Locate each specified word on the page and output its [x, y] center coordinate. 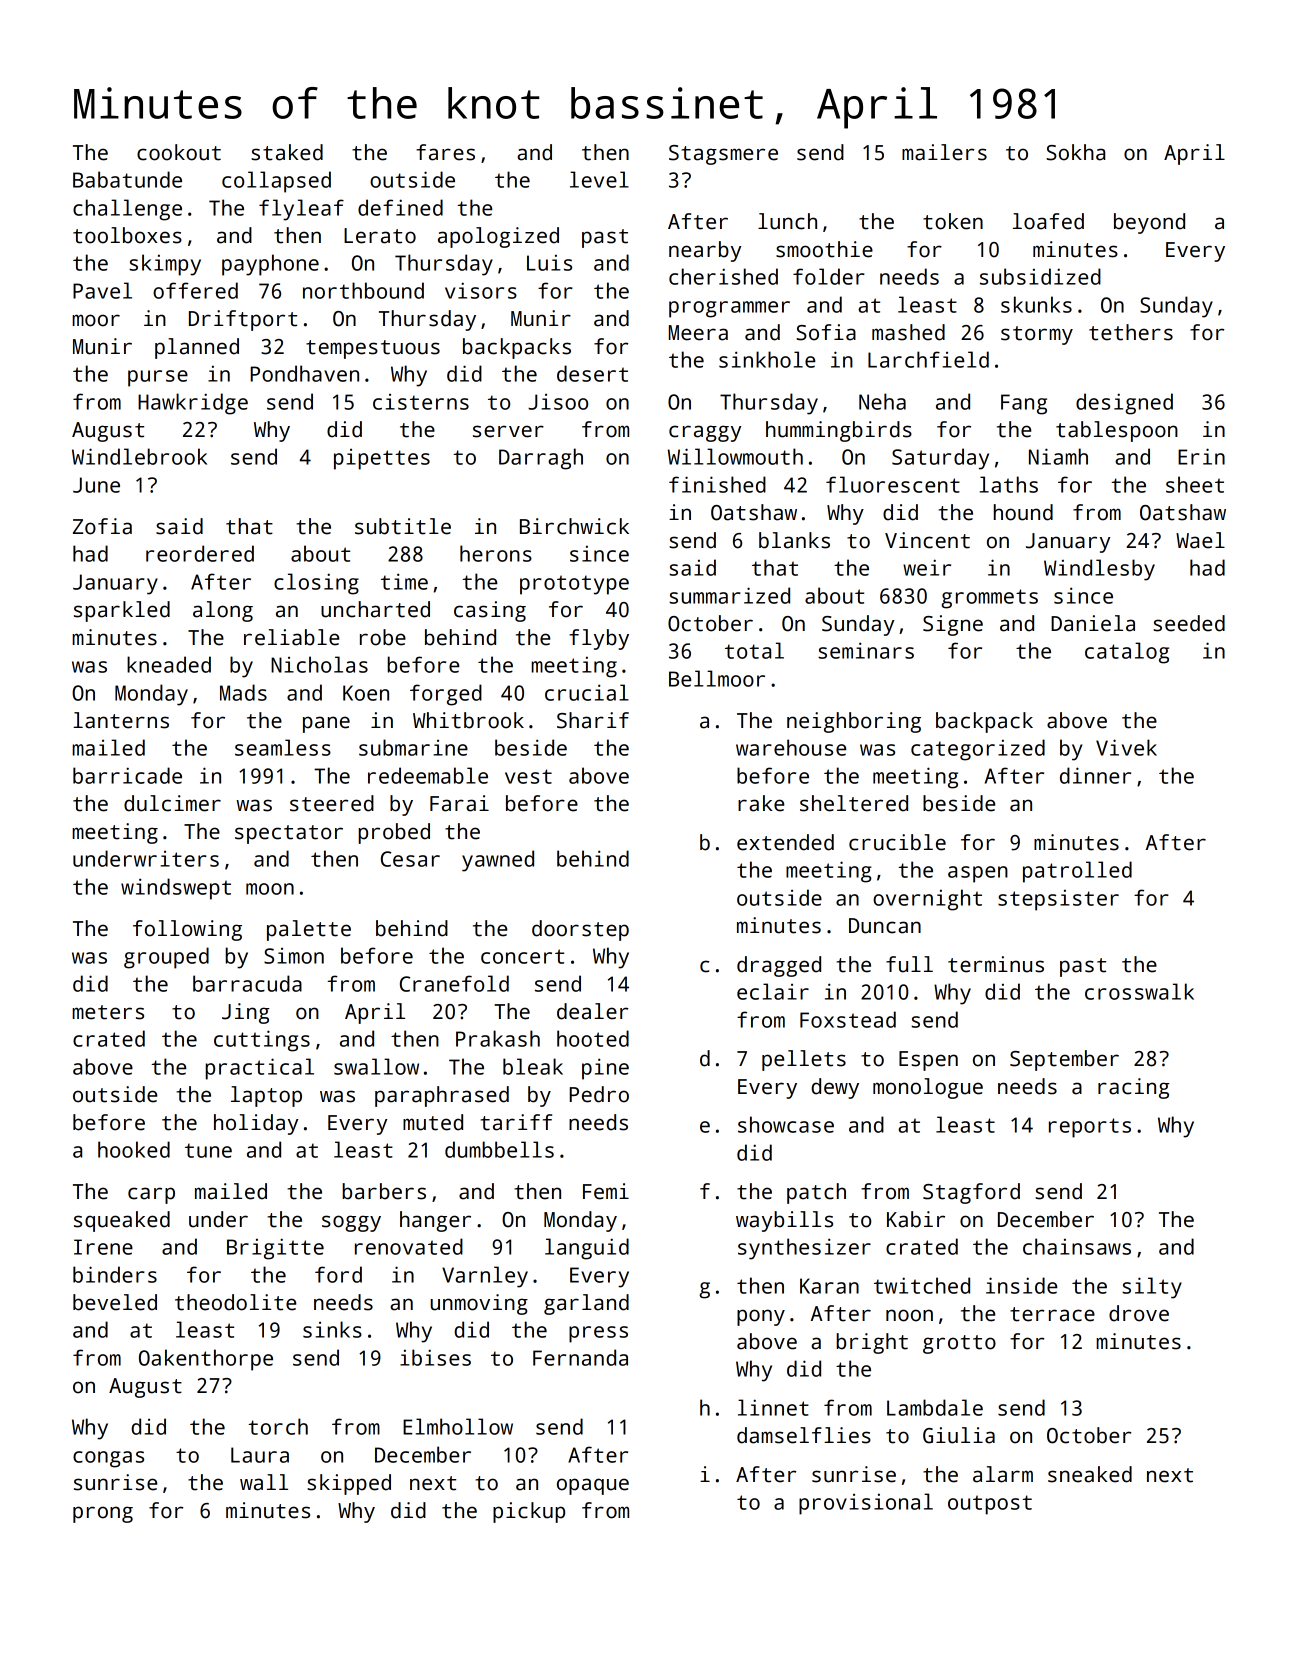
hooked [134, 1149]
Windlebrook [139, 456]
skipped [349, 1484]
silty [1152, 1288]
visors [481, 290]
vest [528, 776]
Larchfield [928, 359]
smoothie [824, 249]
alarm [1003, 1474]
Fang [1024, 404]
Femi [606, 1191]
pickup [529, 1512]
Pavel [102, 290]
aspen [978, 874]
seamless [283, 747]
